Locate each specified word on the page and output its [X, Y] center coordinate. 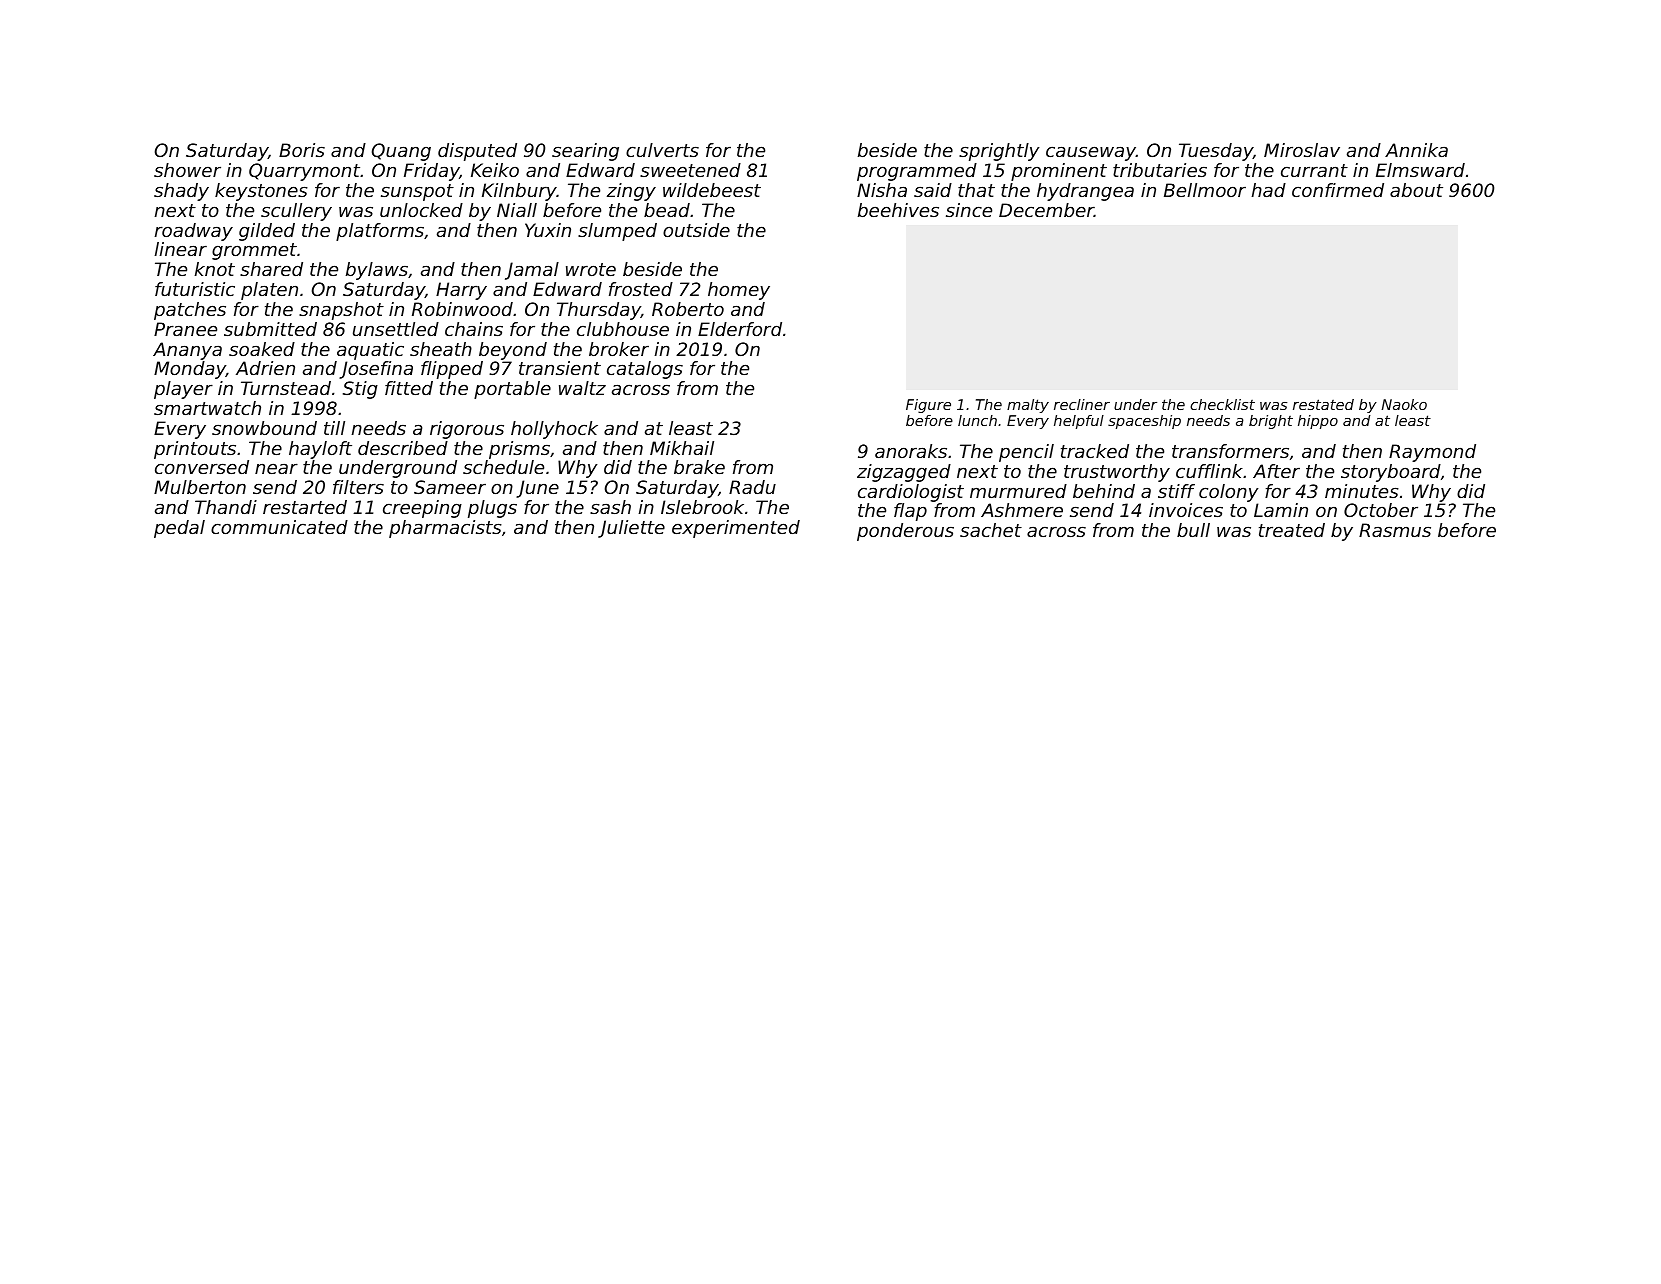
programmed [917, 172]
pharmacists [445, 529]
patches [190, 311]
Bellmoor [1205, 190]
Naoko [1404, 404]
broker [619, 349]
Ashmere [1022, 510]
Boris [302, 150]
